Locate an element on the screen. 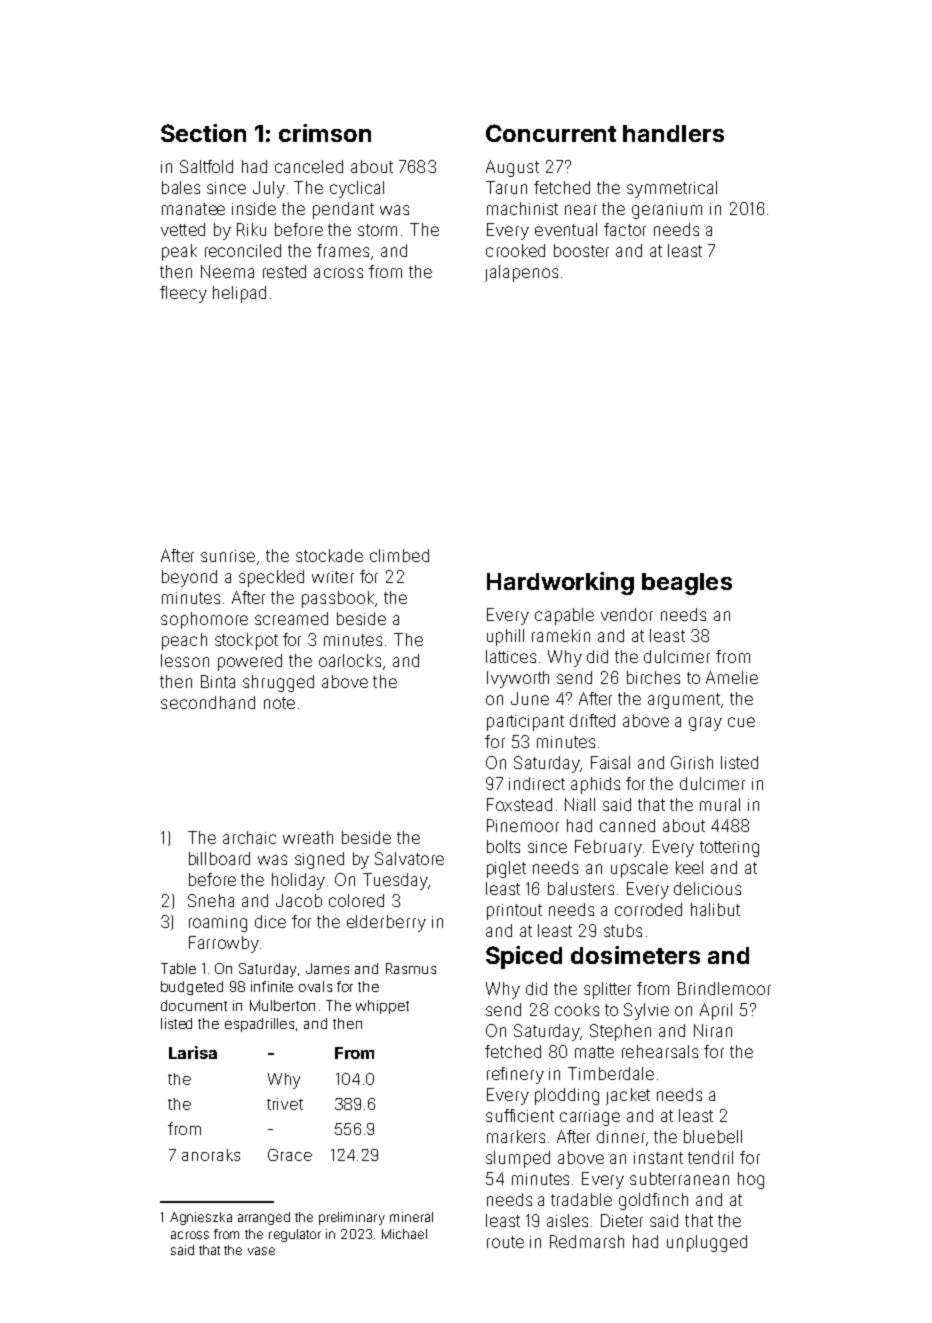 The width and height of the screenshot is (932, 1323). Concurrent is located at coordinates (551, 133).
